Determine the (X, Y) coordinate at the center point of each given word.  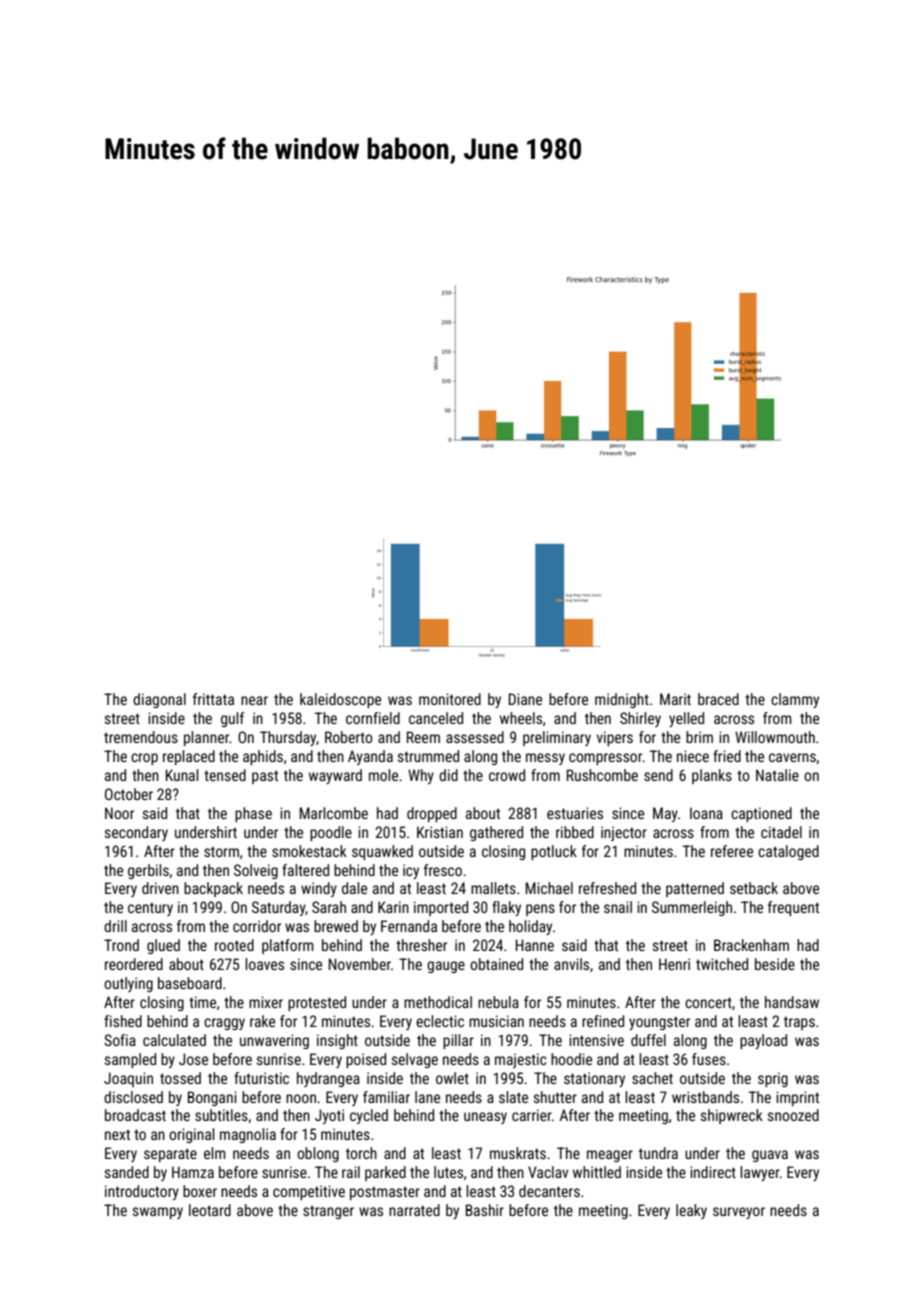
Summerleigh (692, 908)
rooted (234, 945)
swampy (158, 1213)
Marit (675, 699)
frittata (213, 699)
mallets (493, 888)
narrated (414, 1210)
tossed (180, 1078)
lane (427, 1097)
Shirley (640, 719)
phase (253, 814)
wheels (521, 718)
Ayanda (370, 757)
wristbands (705, 1097)
